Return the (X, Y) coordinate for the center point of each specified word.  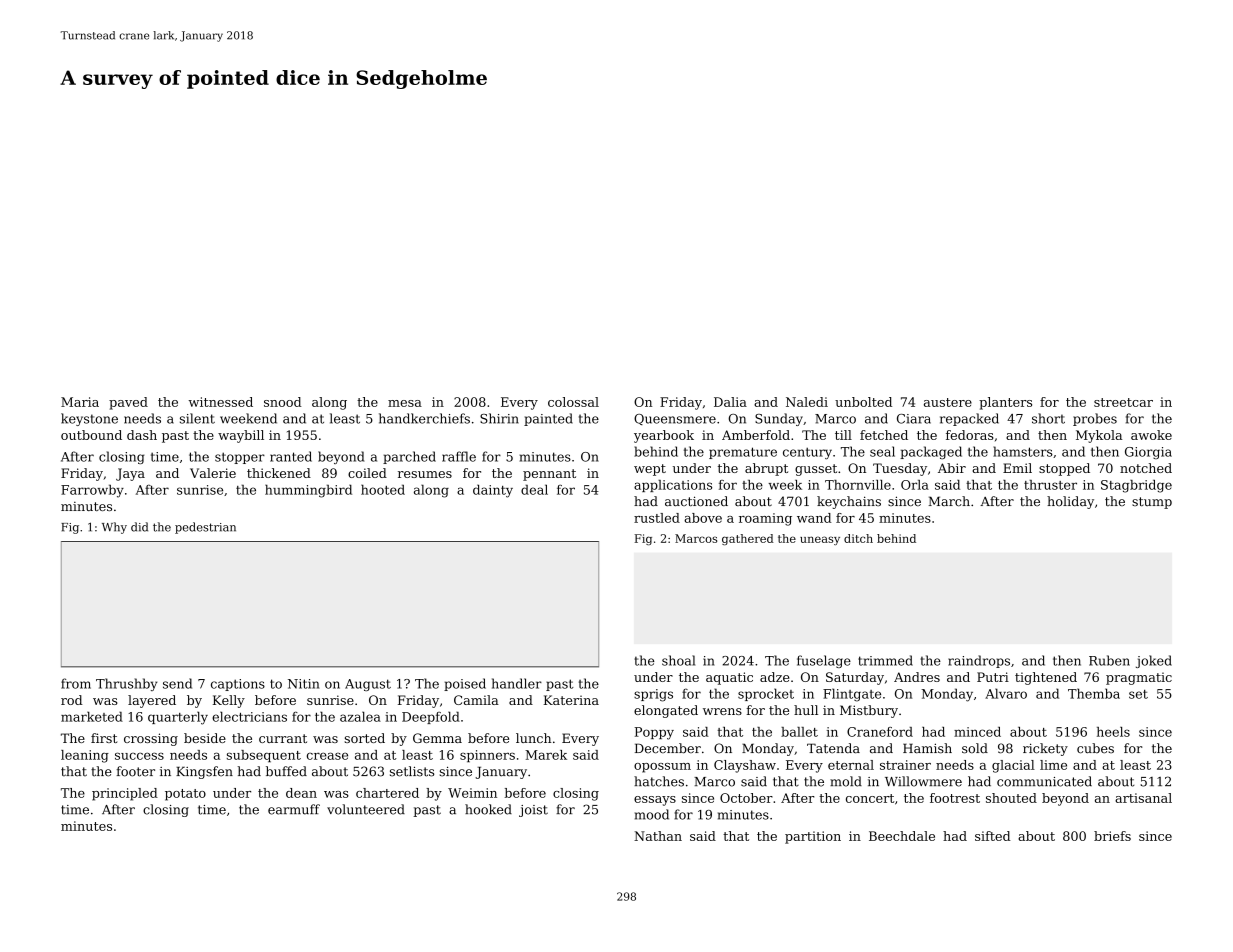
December (668, 748)
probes (1095, 419)
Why (114, 528)
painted (548, 419)
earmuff (294, 809)
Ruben (1109, 660)
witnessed (221, 402)
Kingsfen (204, 772)
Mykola (1099, 436)
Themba (1094, 693)
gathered (748, 539)
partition (813, 837)
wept (650, 470)
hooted (383, 489)
